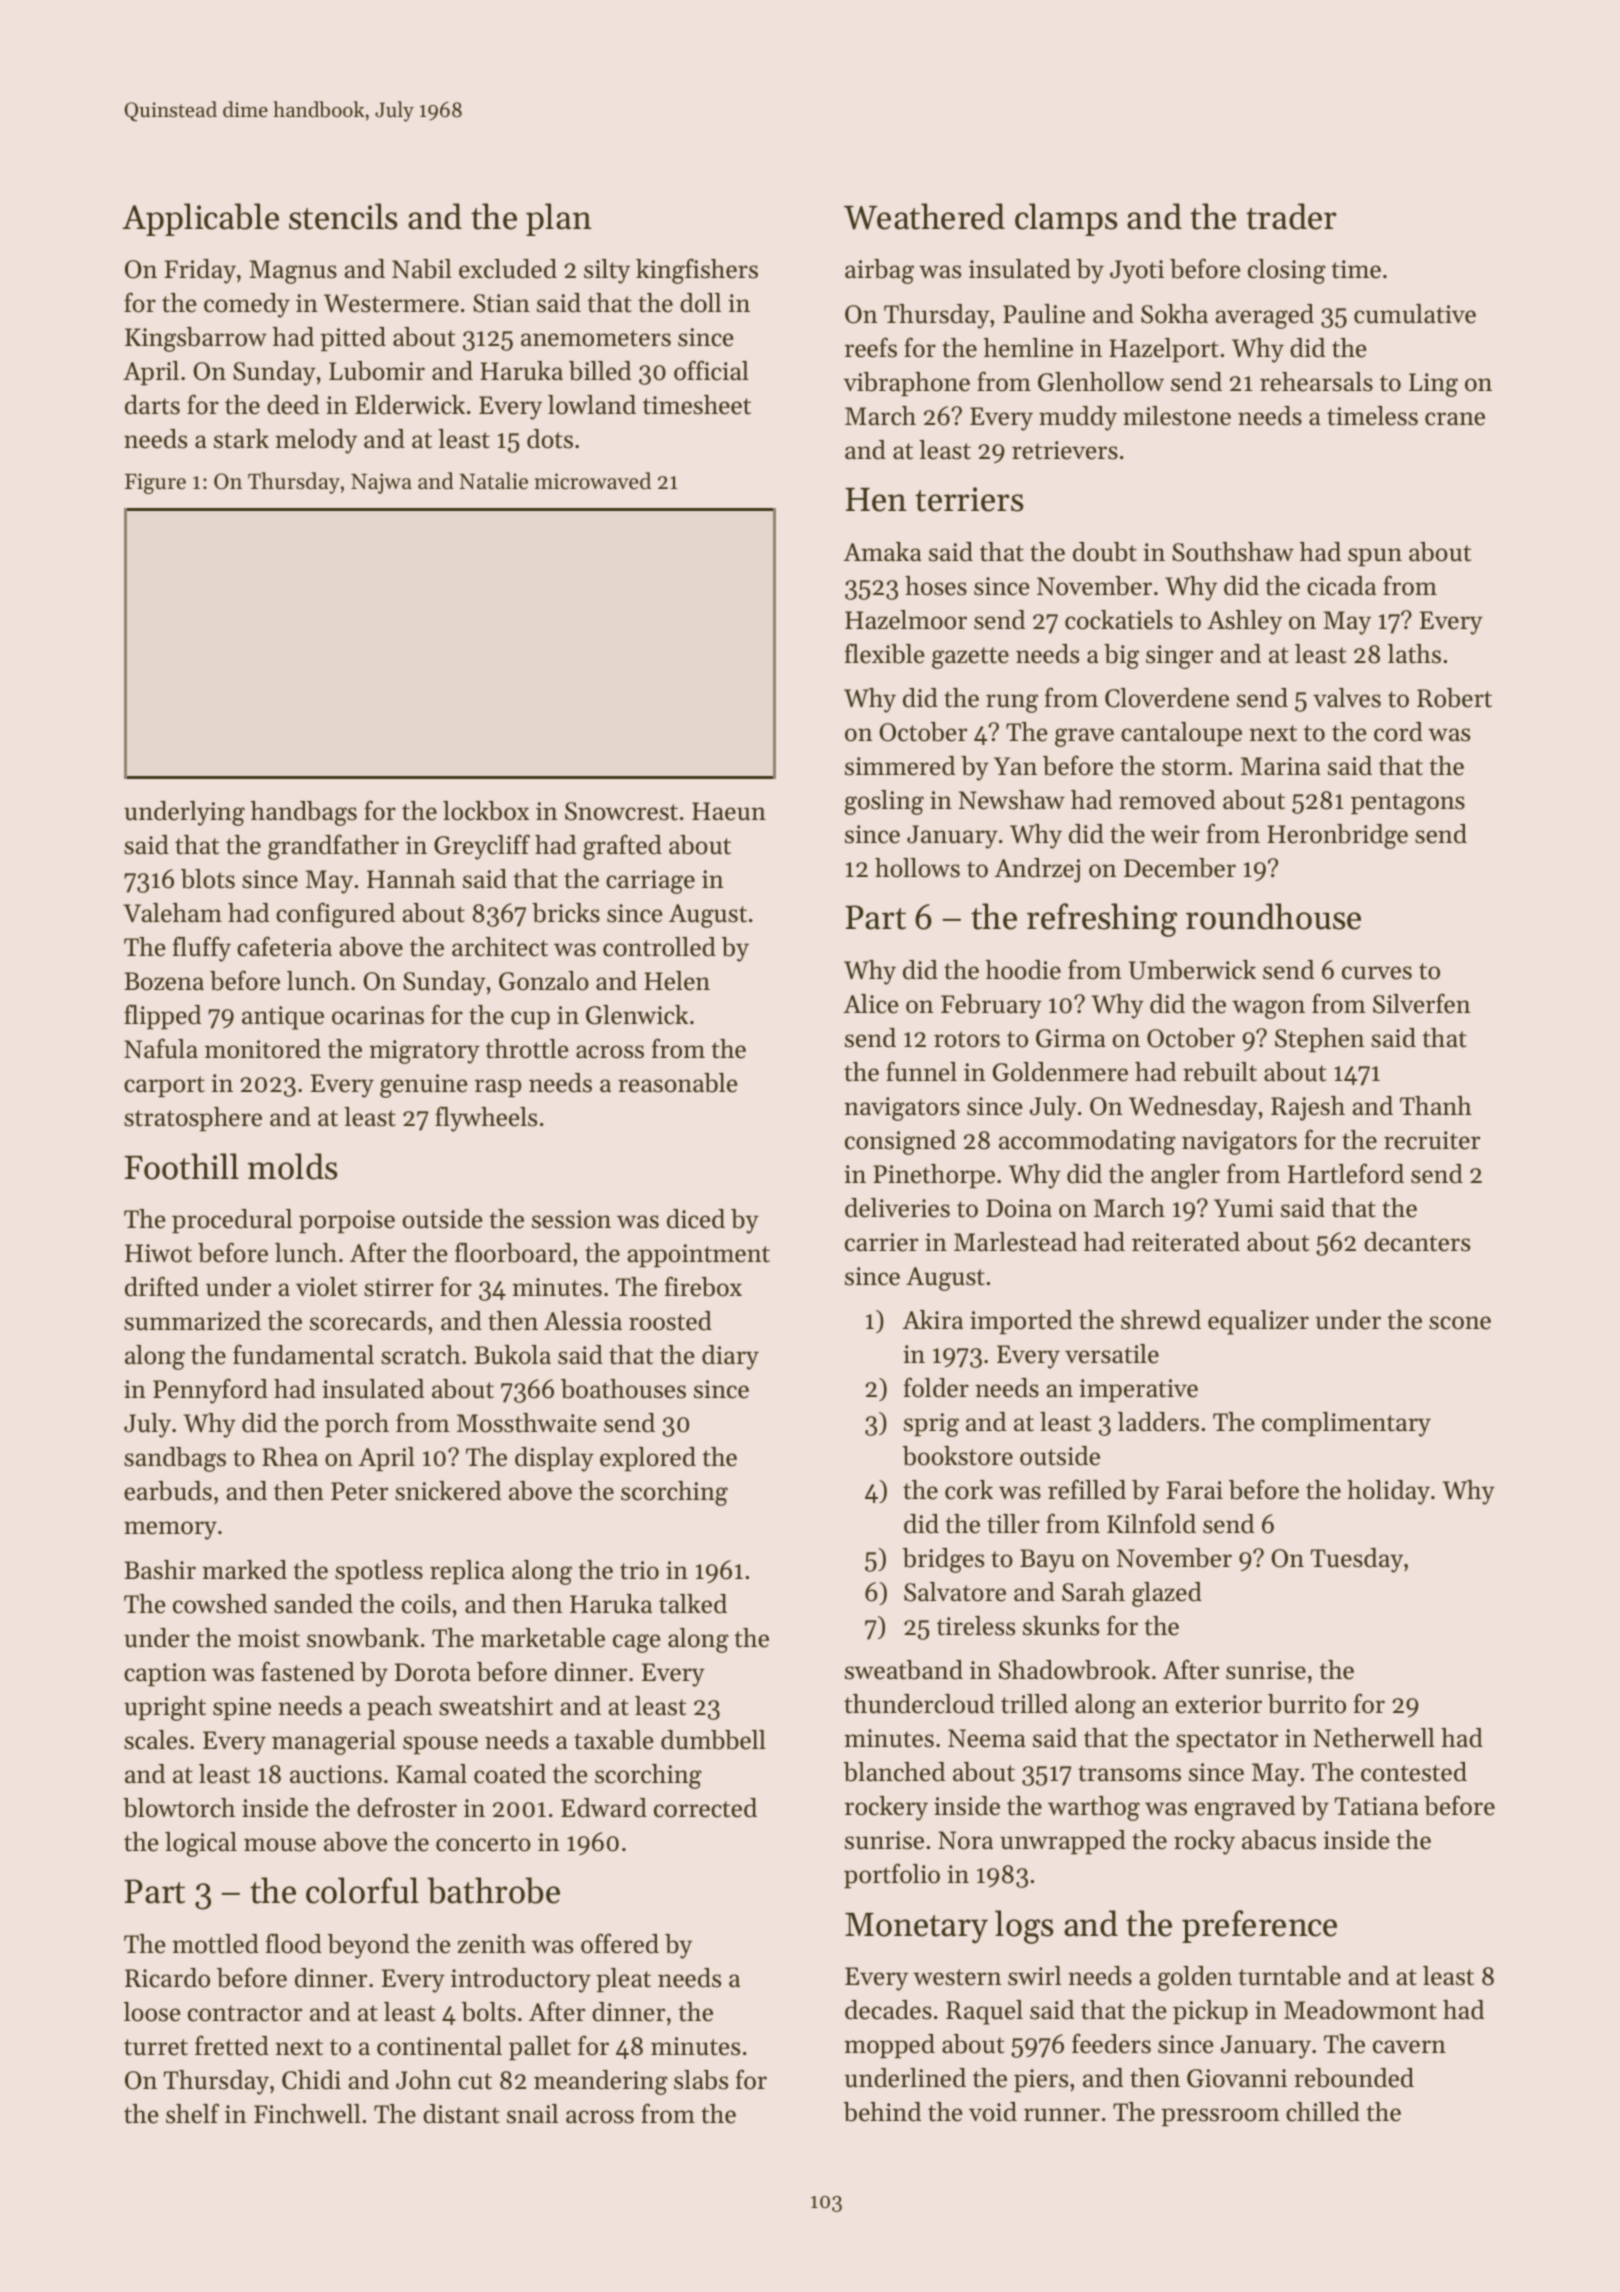  Describe the element at coordinates (280, 1845) in the document. I see `mouse` at that location.
